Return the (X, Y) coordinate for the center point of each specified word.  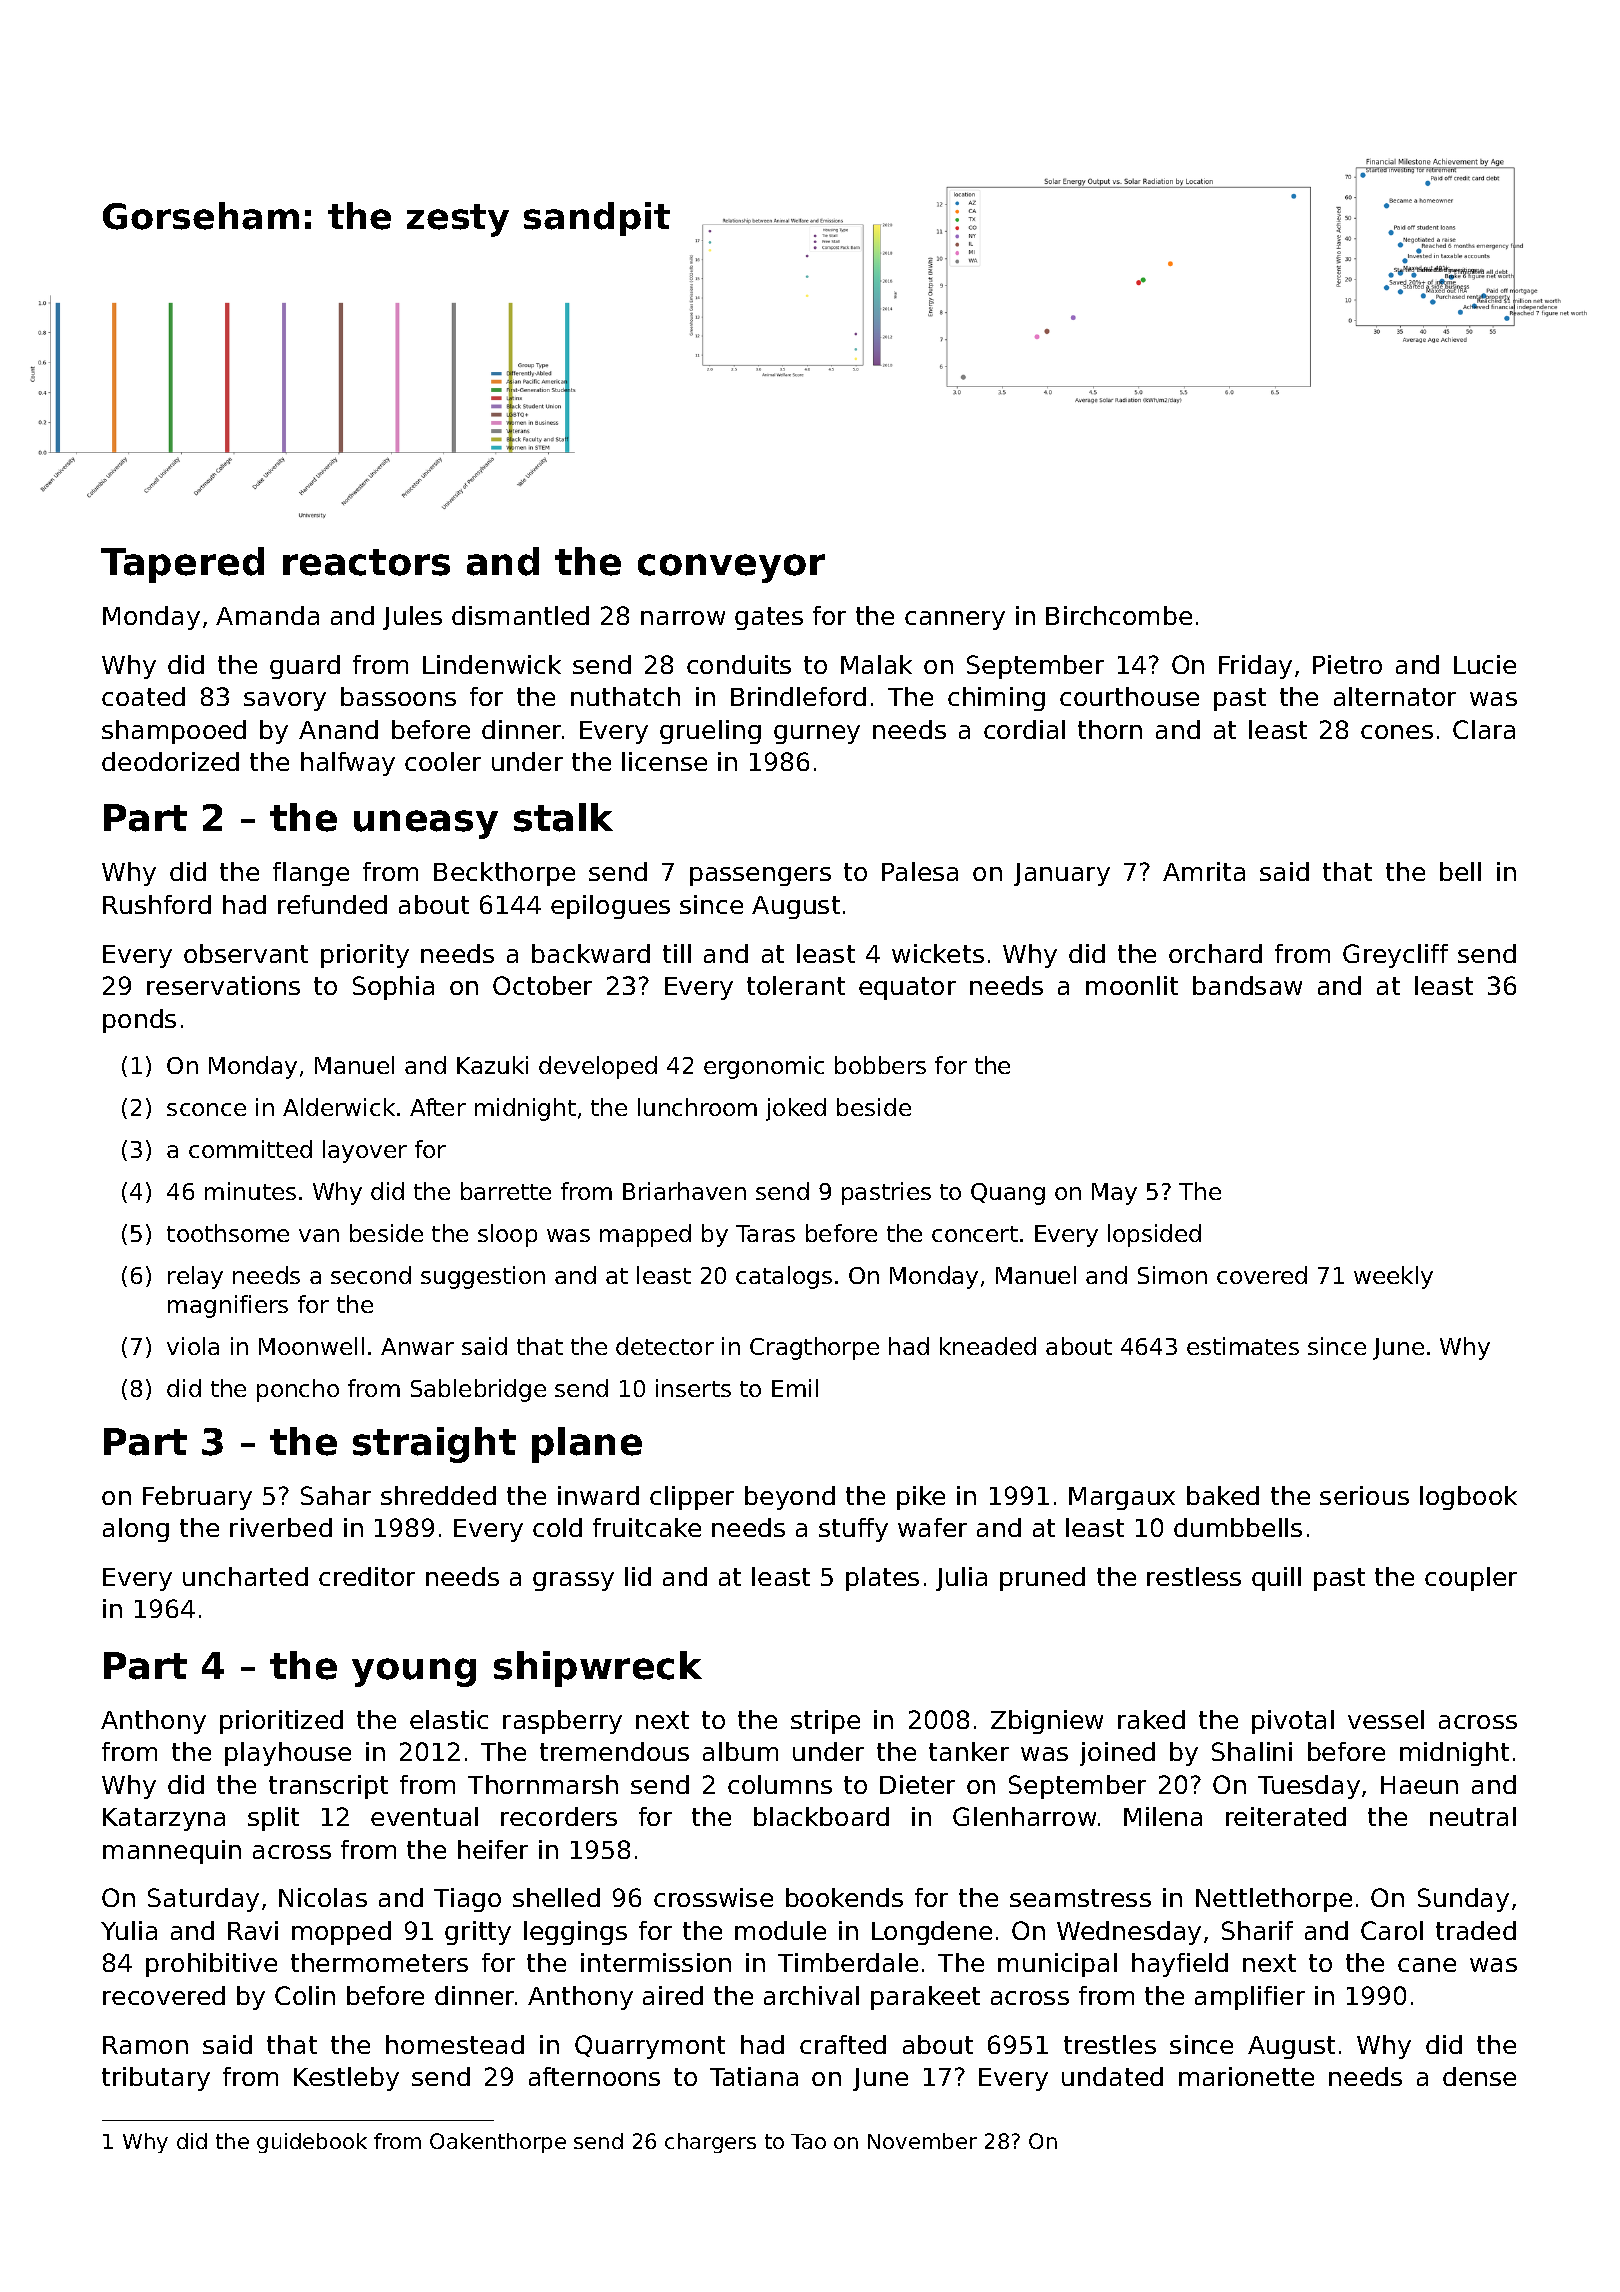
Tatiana (754, 2076)
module (780, 1930)
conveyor (731, 568)
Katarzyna (164, 1819)
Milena (1163, 1816)
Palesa (920, 871)
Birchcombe (1119, 615)
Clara (1484, 729)
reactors (366, 562)
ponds (139, 1021)
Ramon (145, 2045)
